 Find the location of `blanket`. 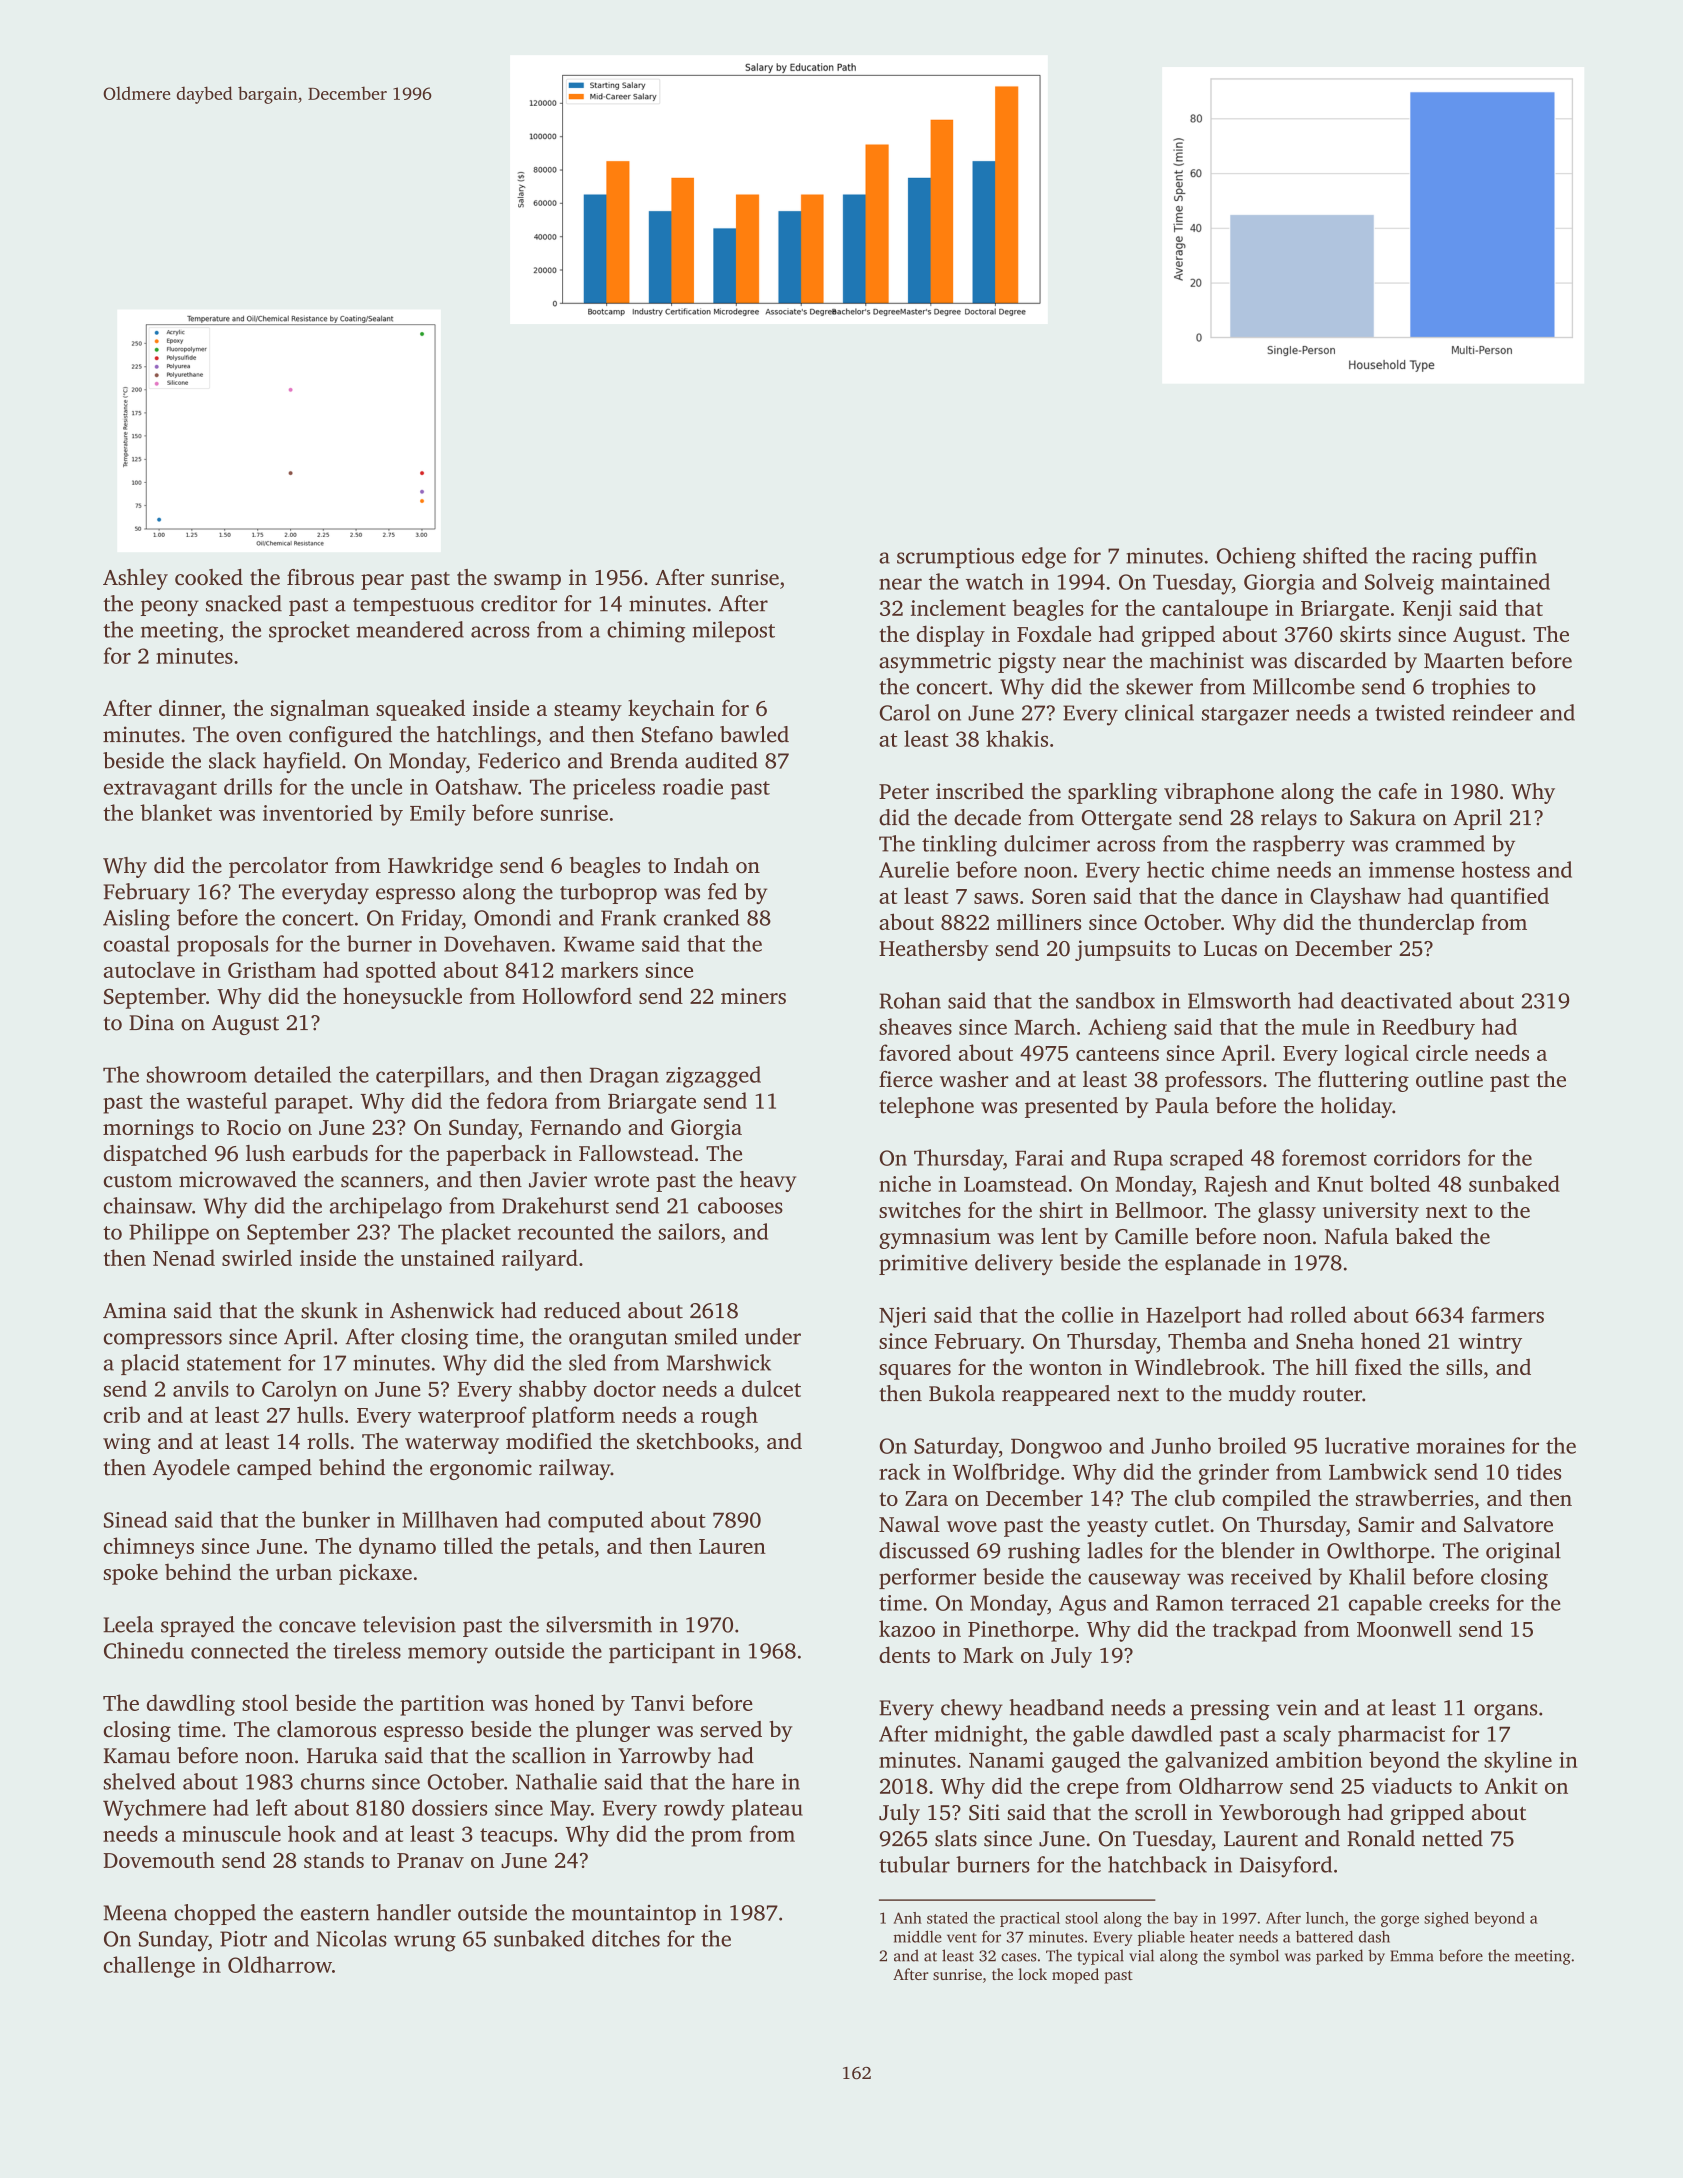

blanket is located at coordinates (176, 812).
